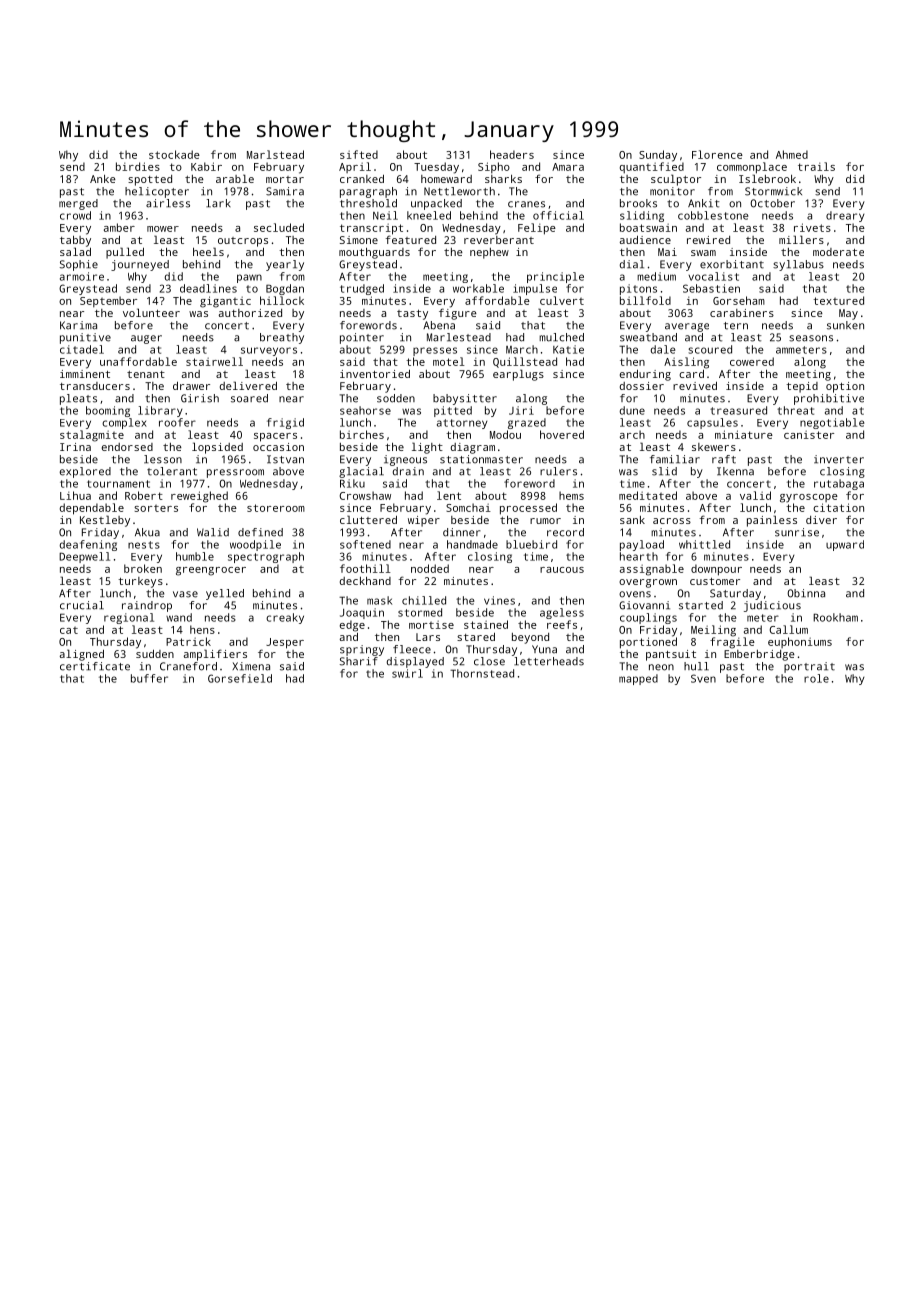 Image resolution: width=924 pixels, height=1308 pixels. I want to click on auger, so click(146, 339).
